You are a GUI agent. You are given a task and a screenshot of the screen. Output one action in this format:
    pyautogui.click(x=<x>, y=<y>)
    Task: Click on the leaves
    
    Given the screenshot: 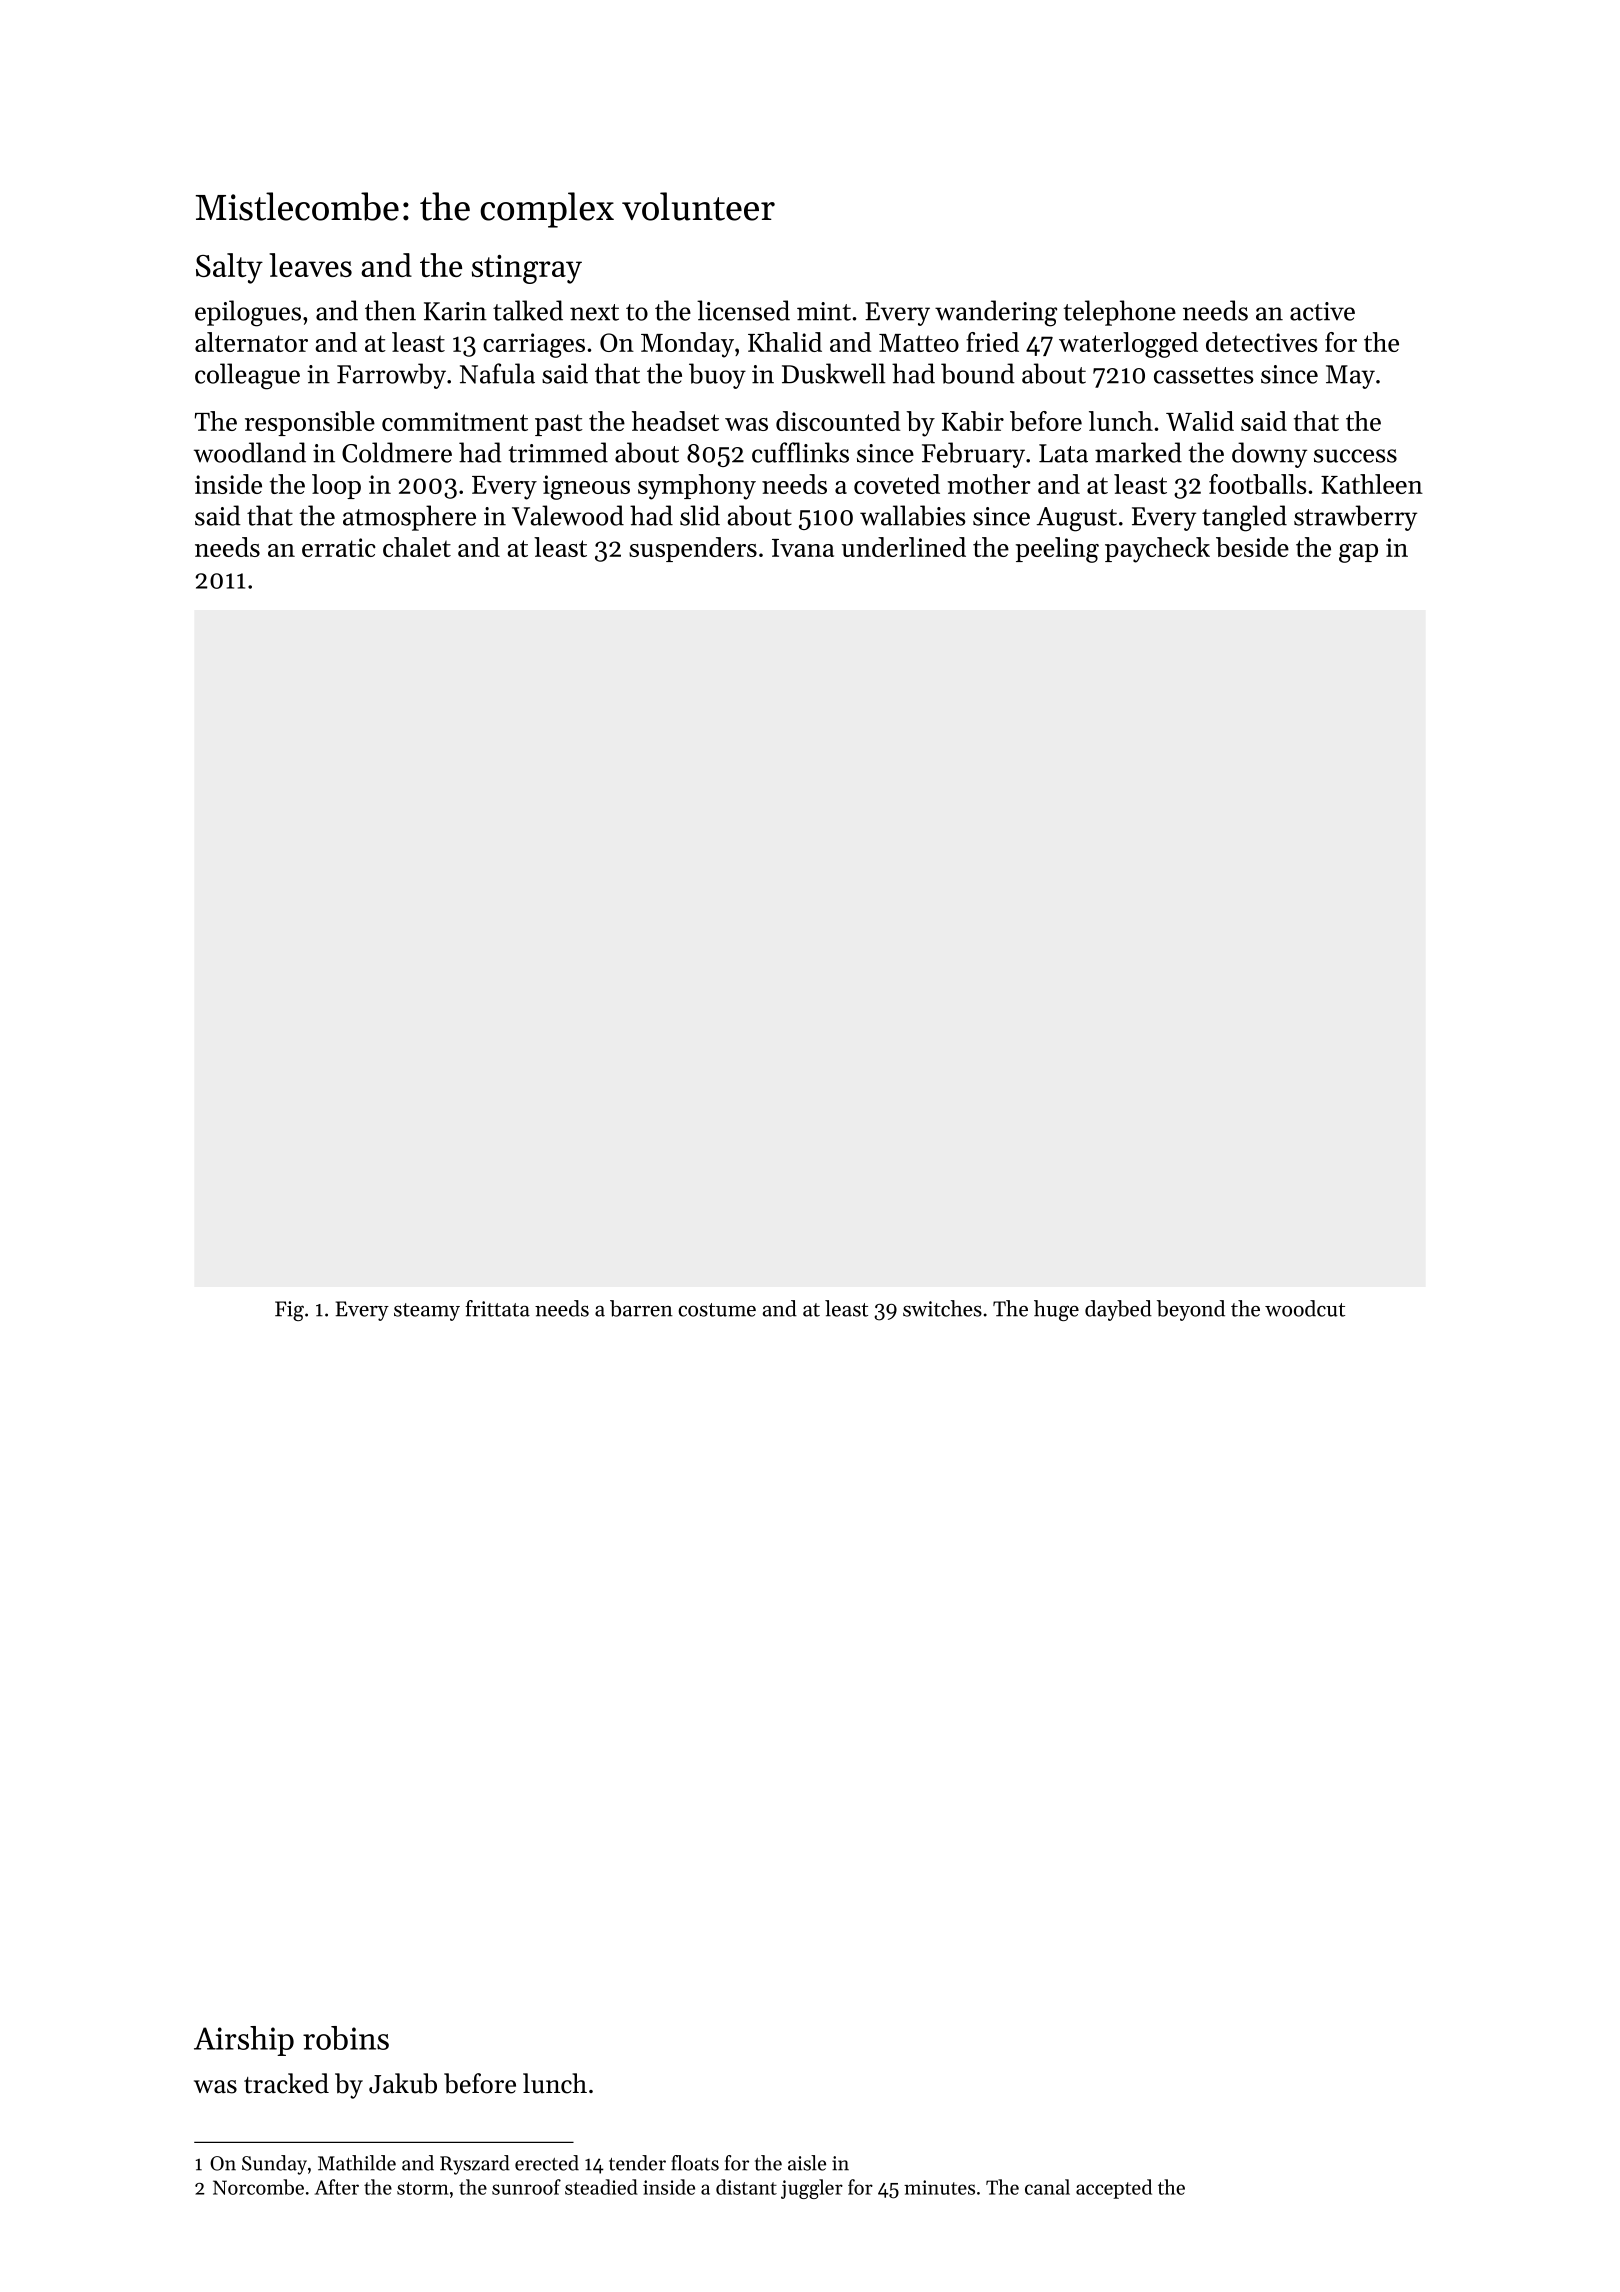 What is the action you would take?
    pyautogui.click(x=310, y=265)
